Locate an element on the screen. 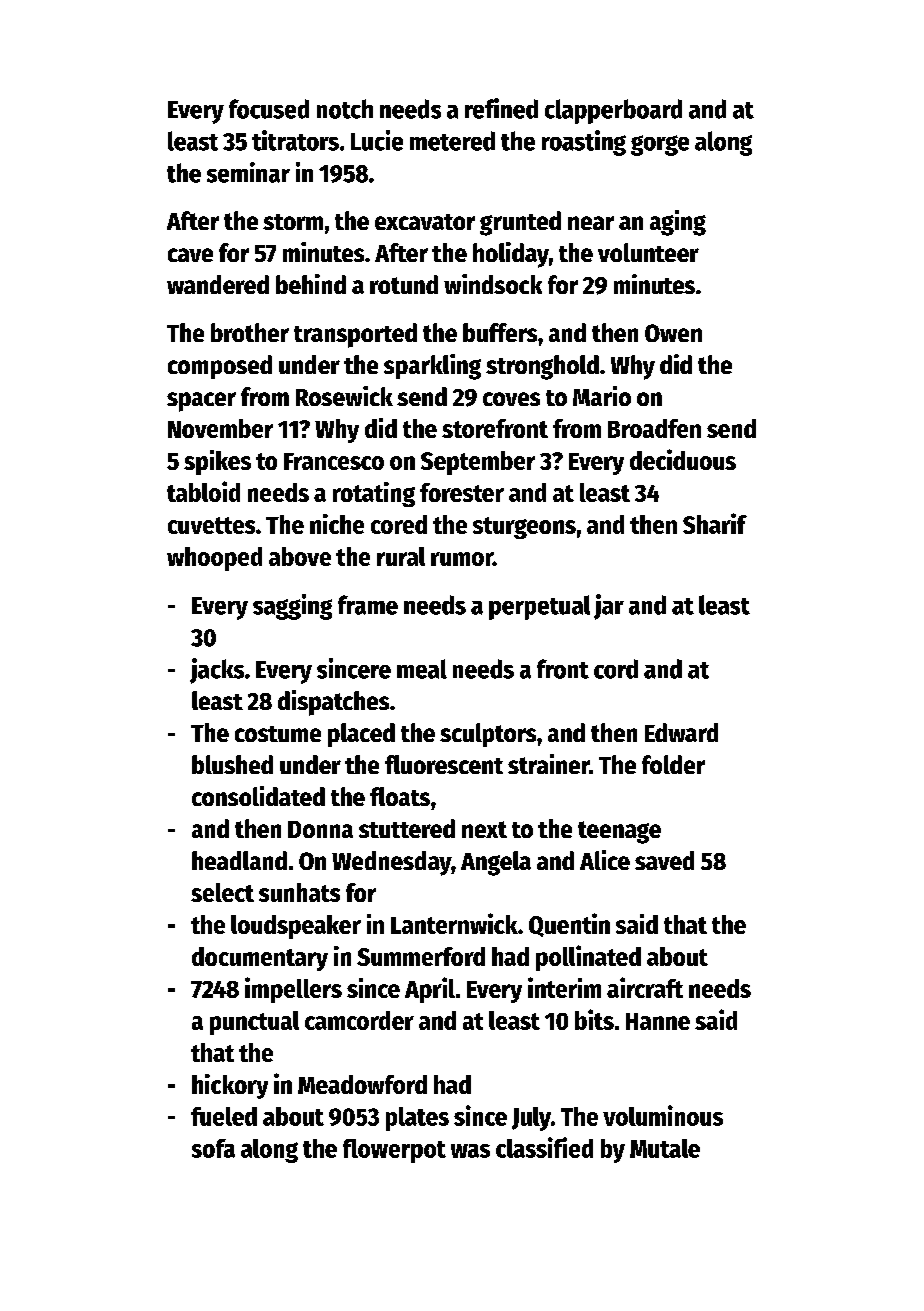  sofa is located at coordinates (213, 1148).
